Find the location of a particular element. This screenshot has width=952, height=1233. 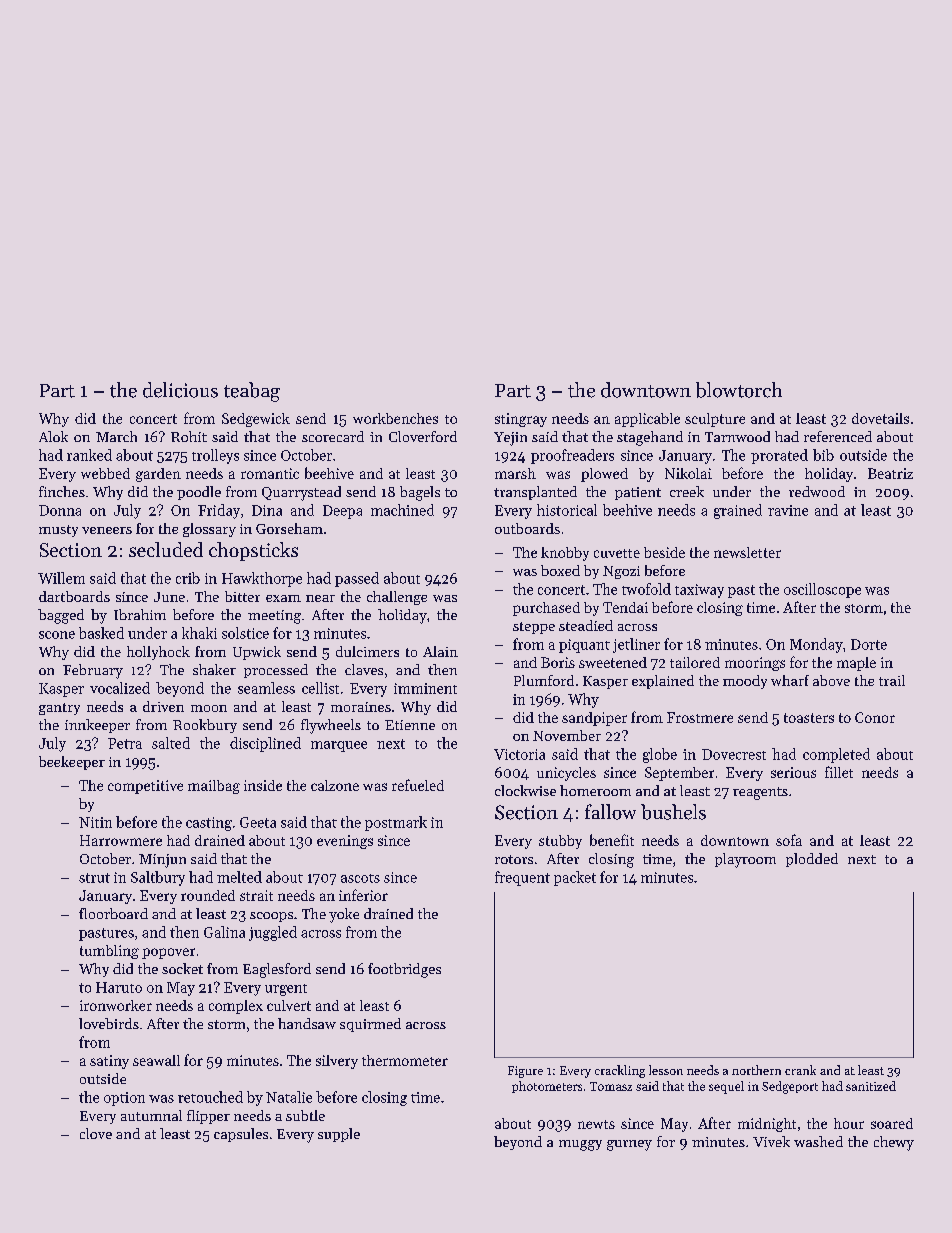

passed is located at coordinates (357, 579).
